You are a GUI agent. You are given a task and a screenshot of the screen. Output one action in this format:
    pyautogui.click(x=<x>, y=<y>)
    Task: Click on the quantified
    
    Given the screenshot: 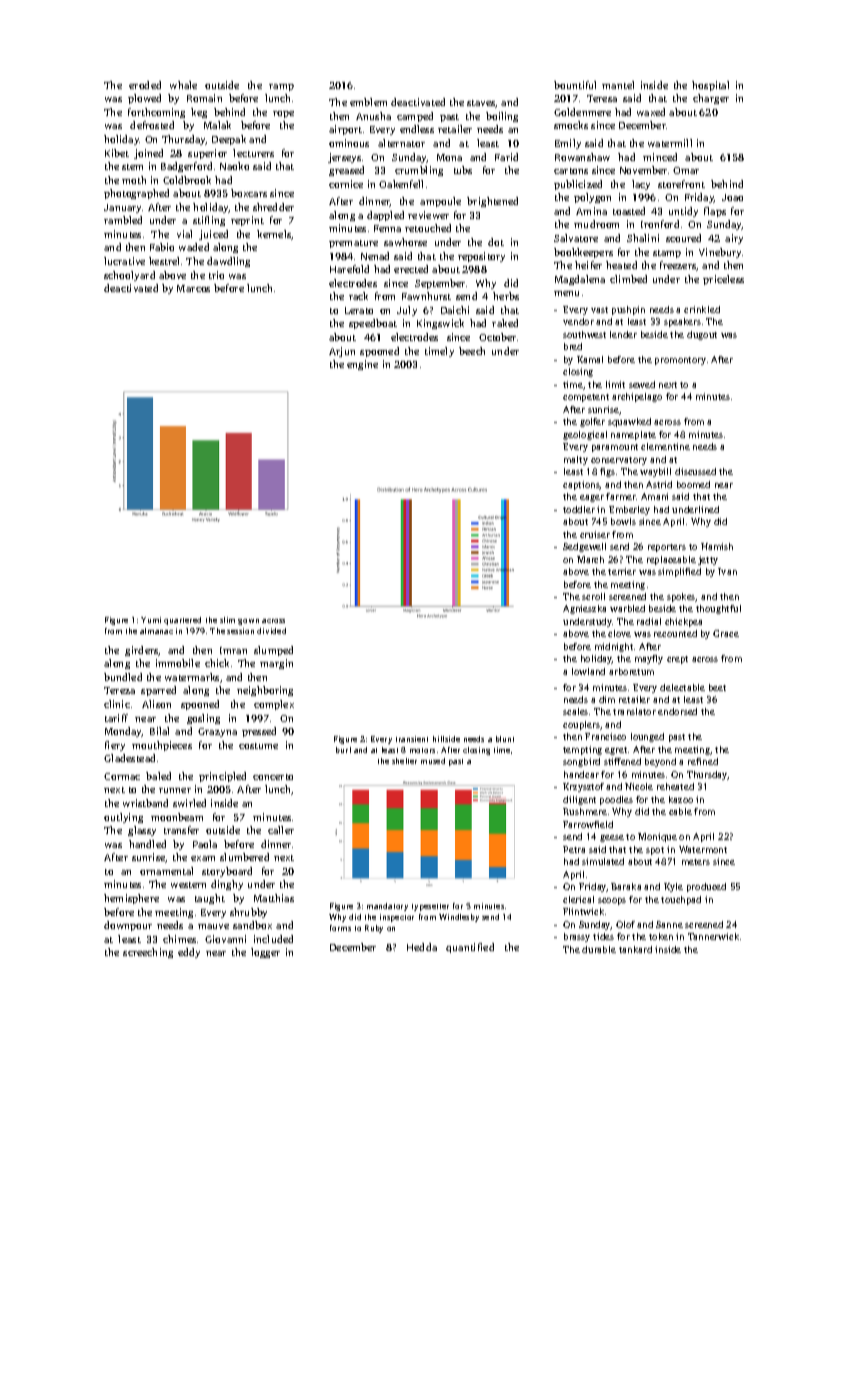 What is the action you would take?
    pyautogui.click(x=470, y=948)
